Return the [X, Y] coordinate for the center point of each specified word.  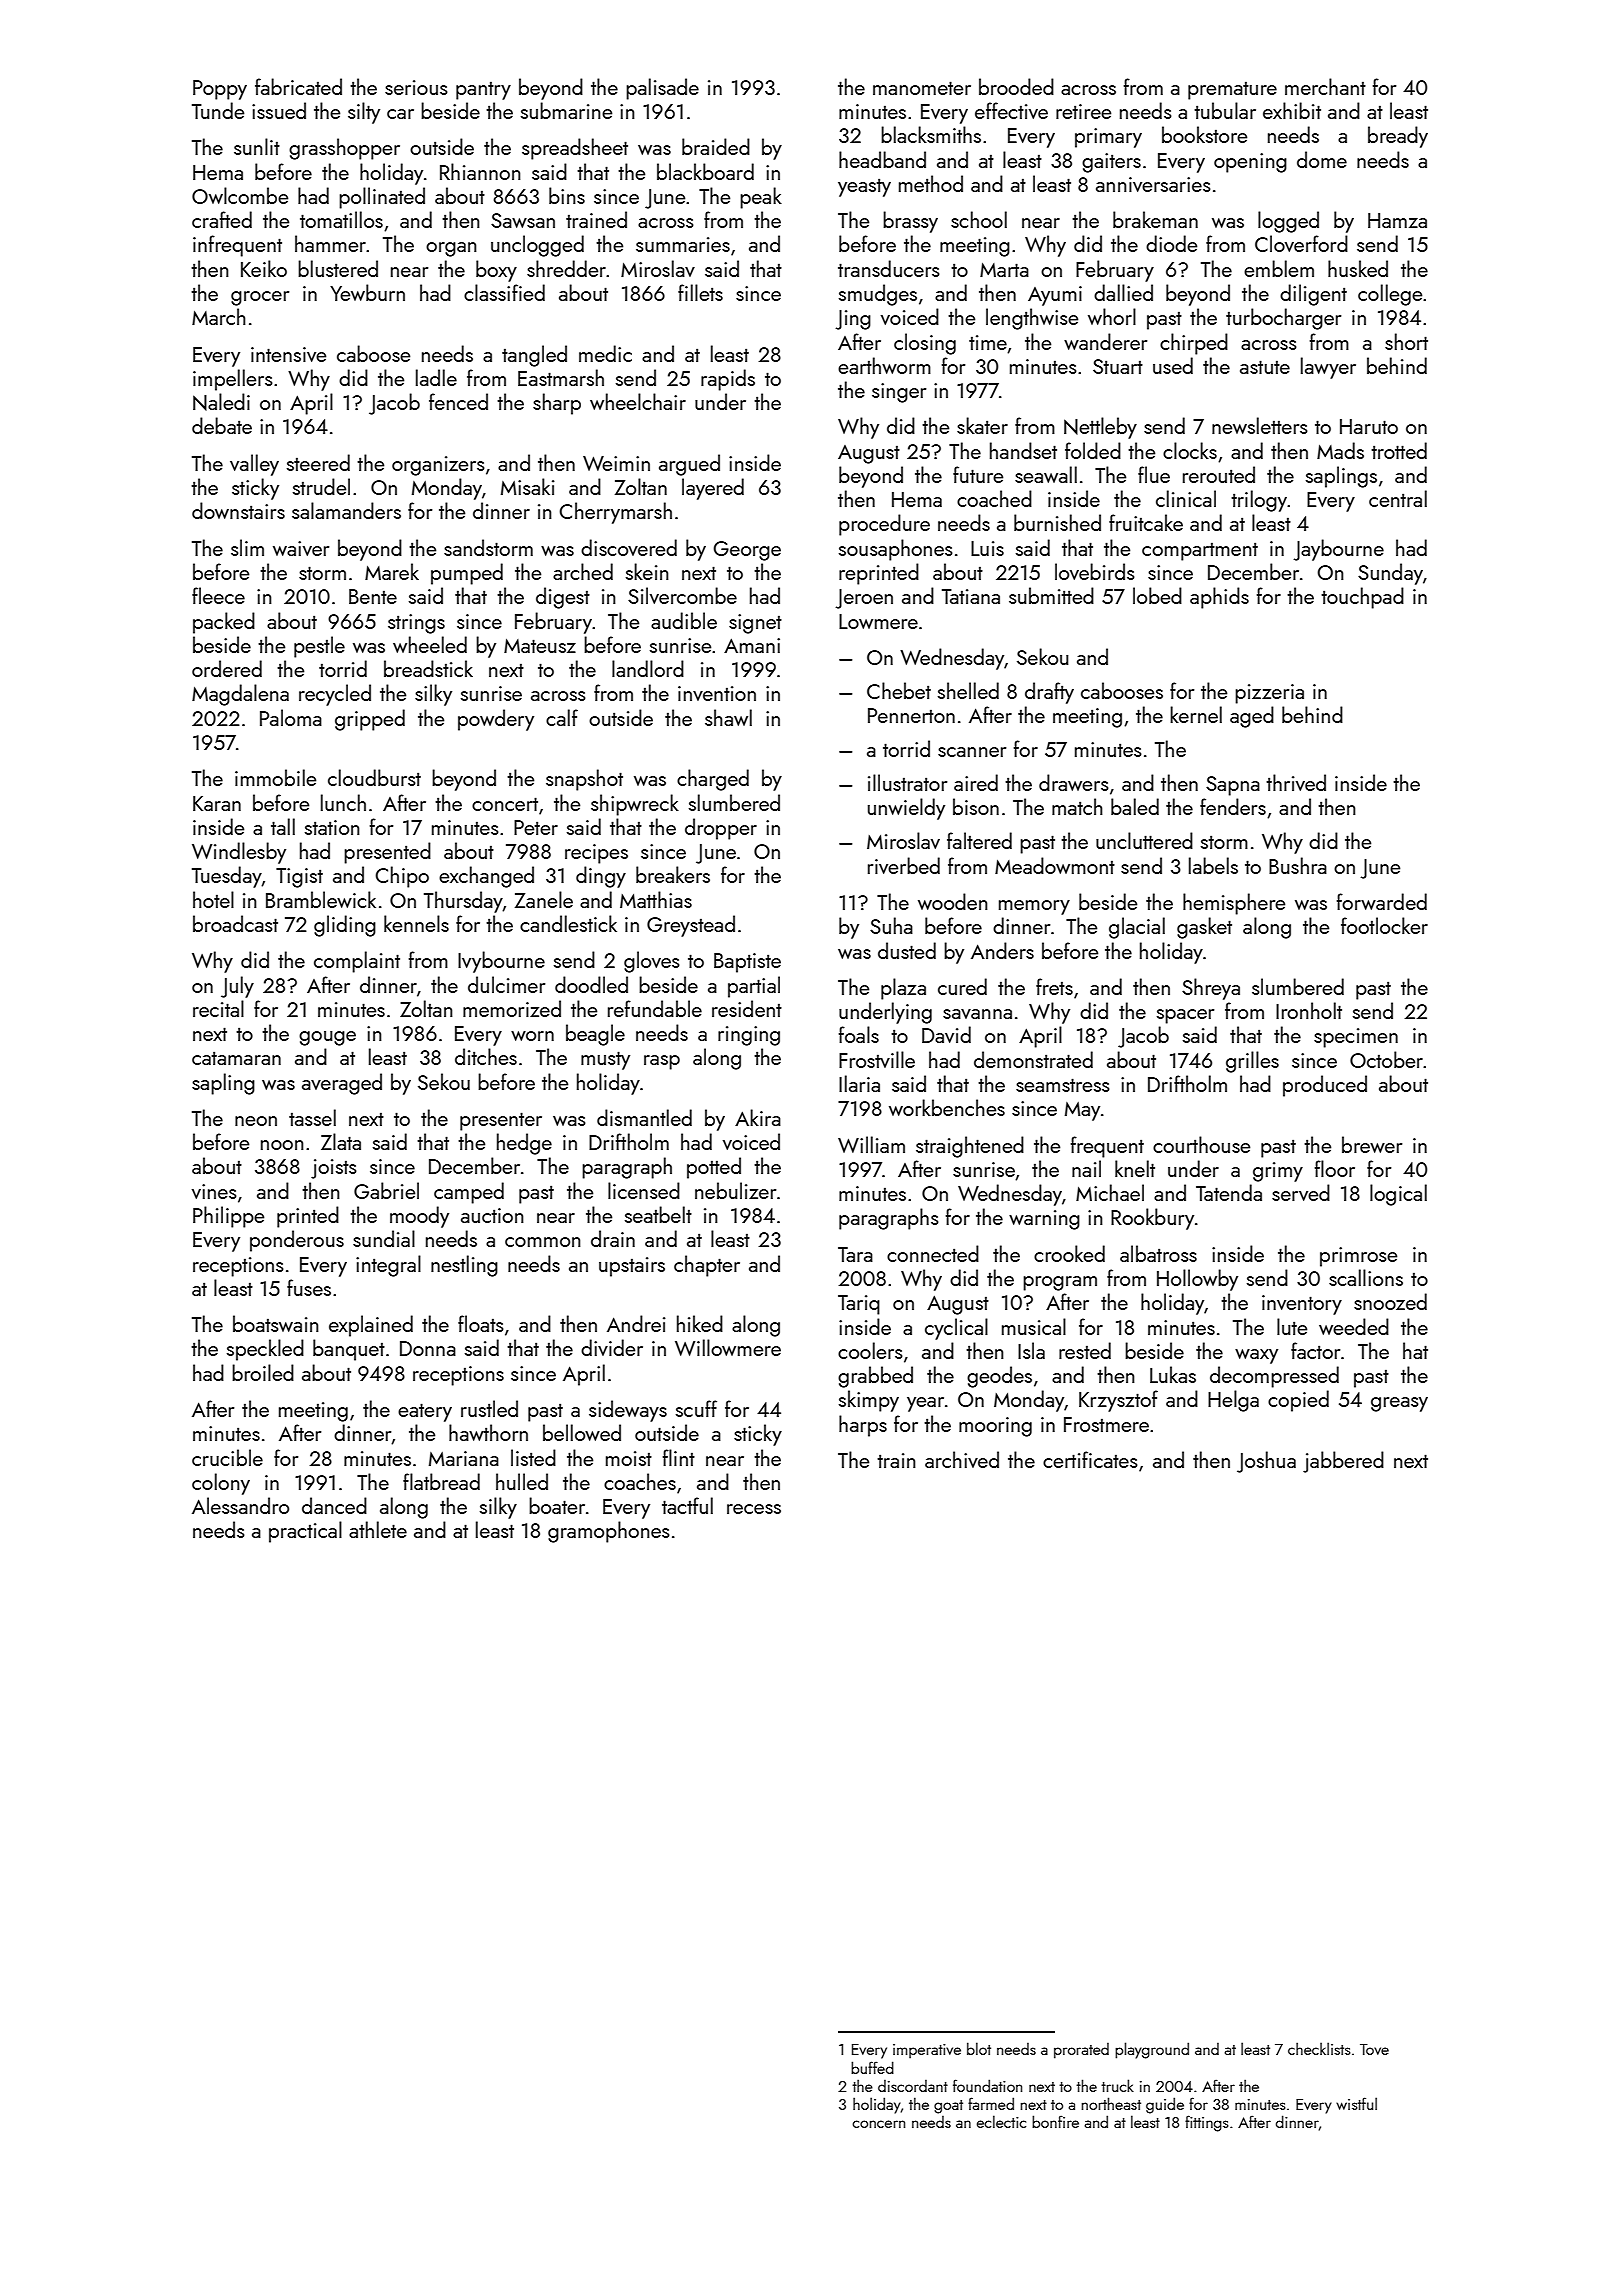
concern [878, 2124]
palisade [662, 89]
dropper [721, 829]
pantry [483, 90]
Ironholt [1309, 1010]
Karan [217, 803]
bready [1398, 137]
